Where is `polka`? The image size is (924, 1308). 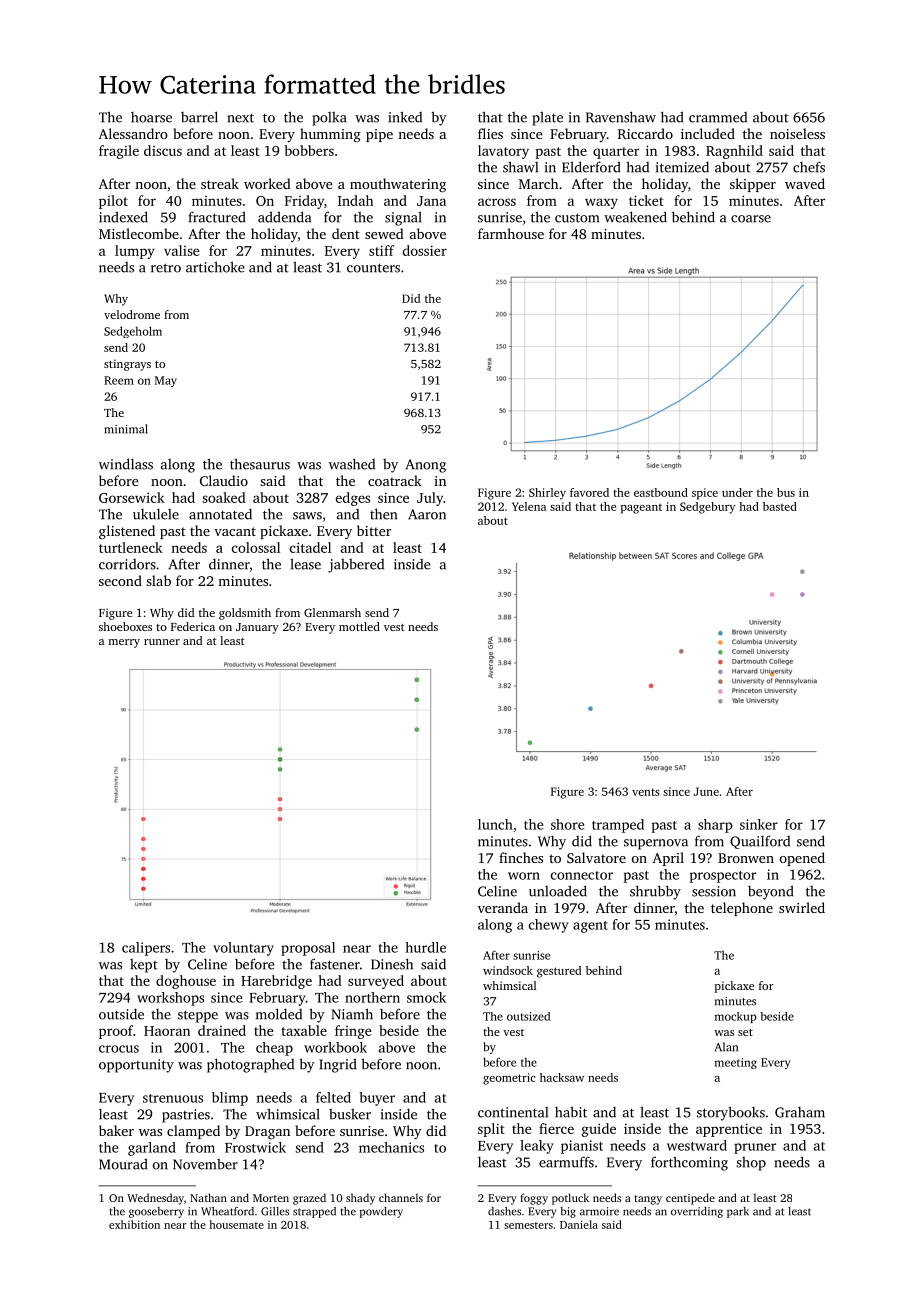
polka is located at coordinates (329, 119).
